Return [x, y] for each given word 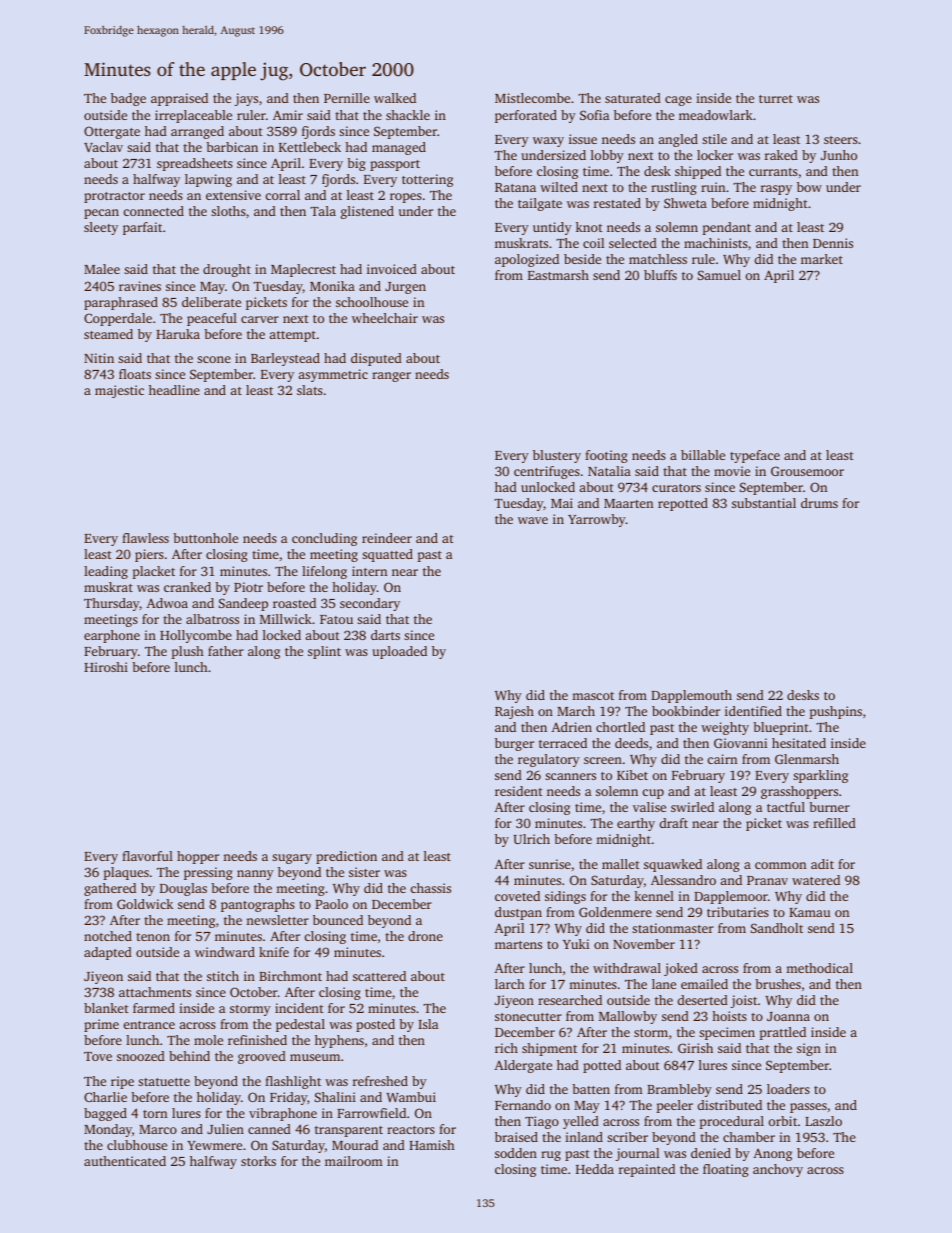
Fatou [336, 619]
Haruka [178, 334]
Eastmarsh [558, 275]
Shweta [685, 203]
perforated [526, 116]
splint [324, 652]
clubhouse [137, 1145]
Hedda [595, 1169]
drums [819, 503]
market [822, 259]
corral [283, 195]
